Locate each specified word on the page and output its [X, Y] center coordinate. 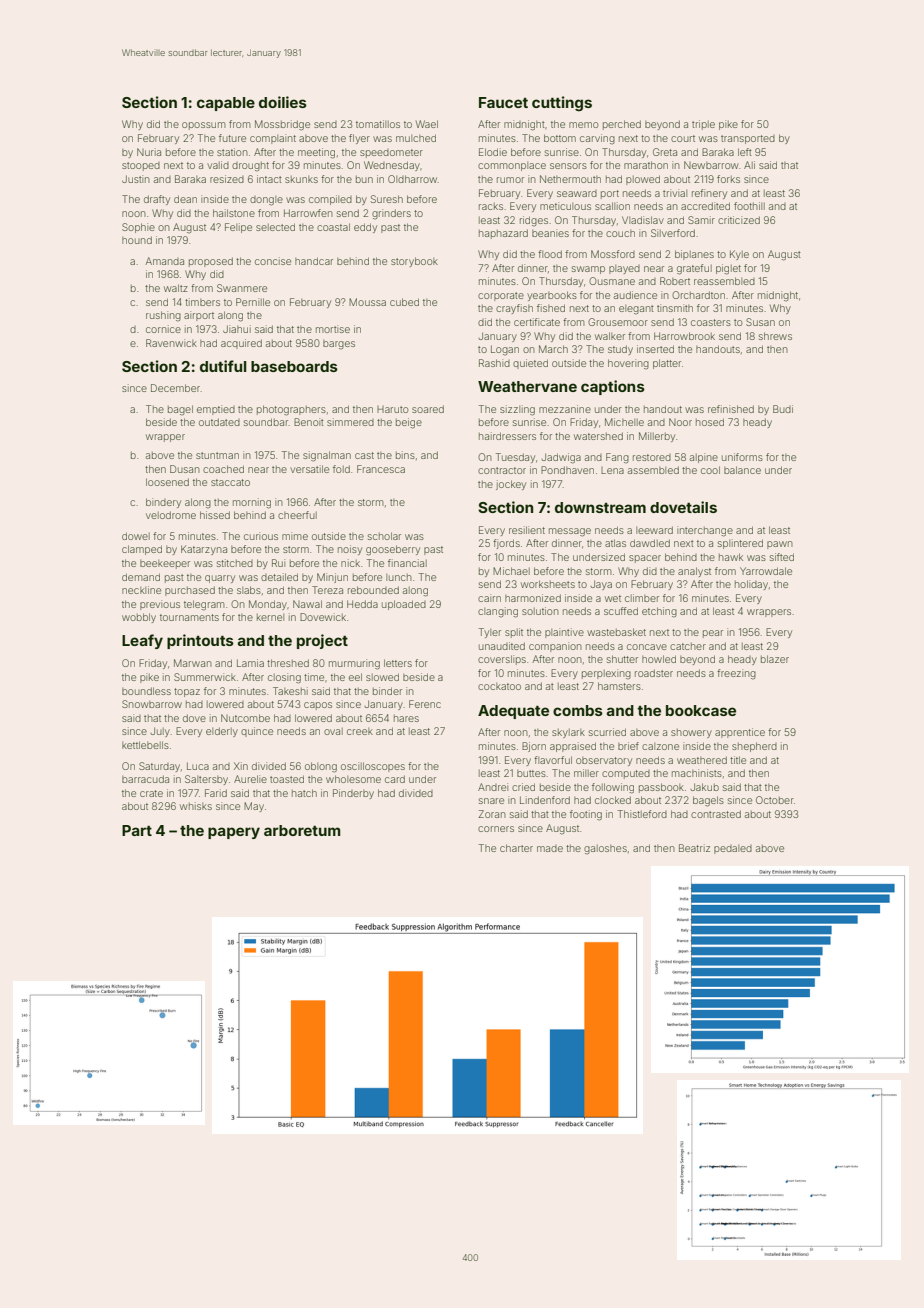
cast [364, 455]
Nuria [149, 152]
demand [141, 577]
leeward [654, 530]
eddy [365, 228]
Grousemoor [618, 322]
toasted [287, 779]
